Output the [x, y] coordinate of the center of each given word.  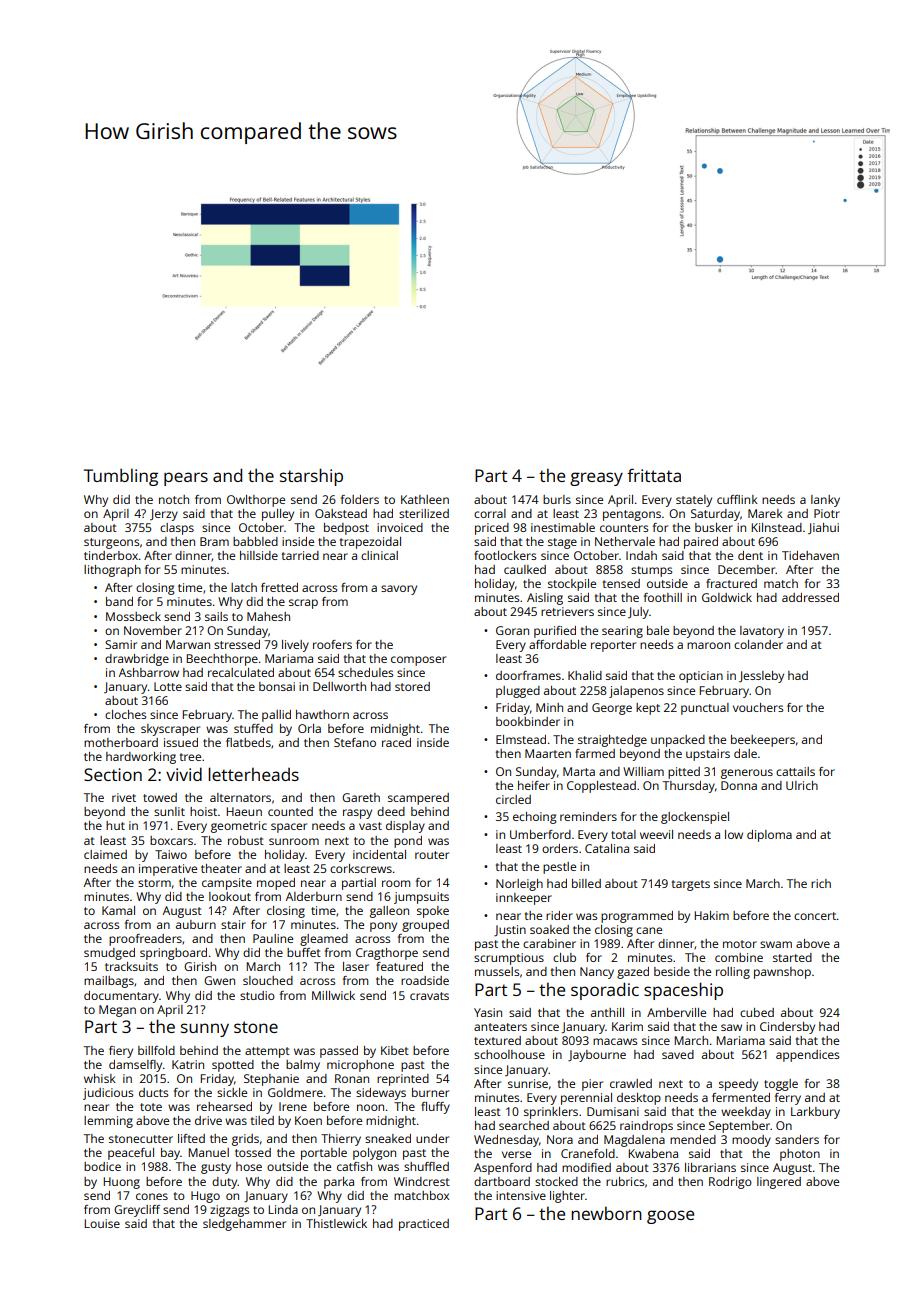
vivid [184, 774]
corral [490, 513]
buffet [304, 952]
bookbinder [528, 721]
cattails [795, 771]
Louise [102, 1223]
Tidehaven [810, 555]
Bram [214, 541]
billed [586, 883]
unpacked [678, 741]
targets [691, 885]
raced [396, 742]
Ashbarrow [149, 672]
